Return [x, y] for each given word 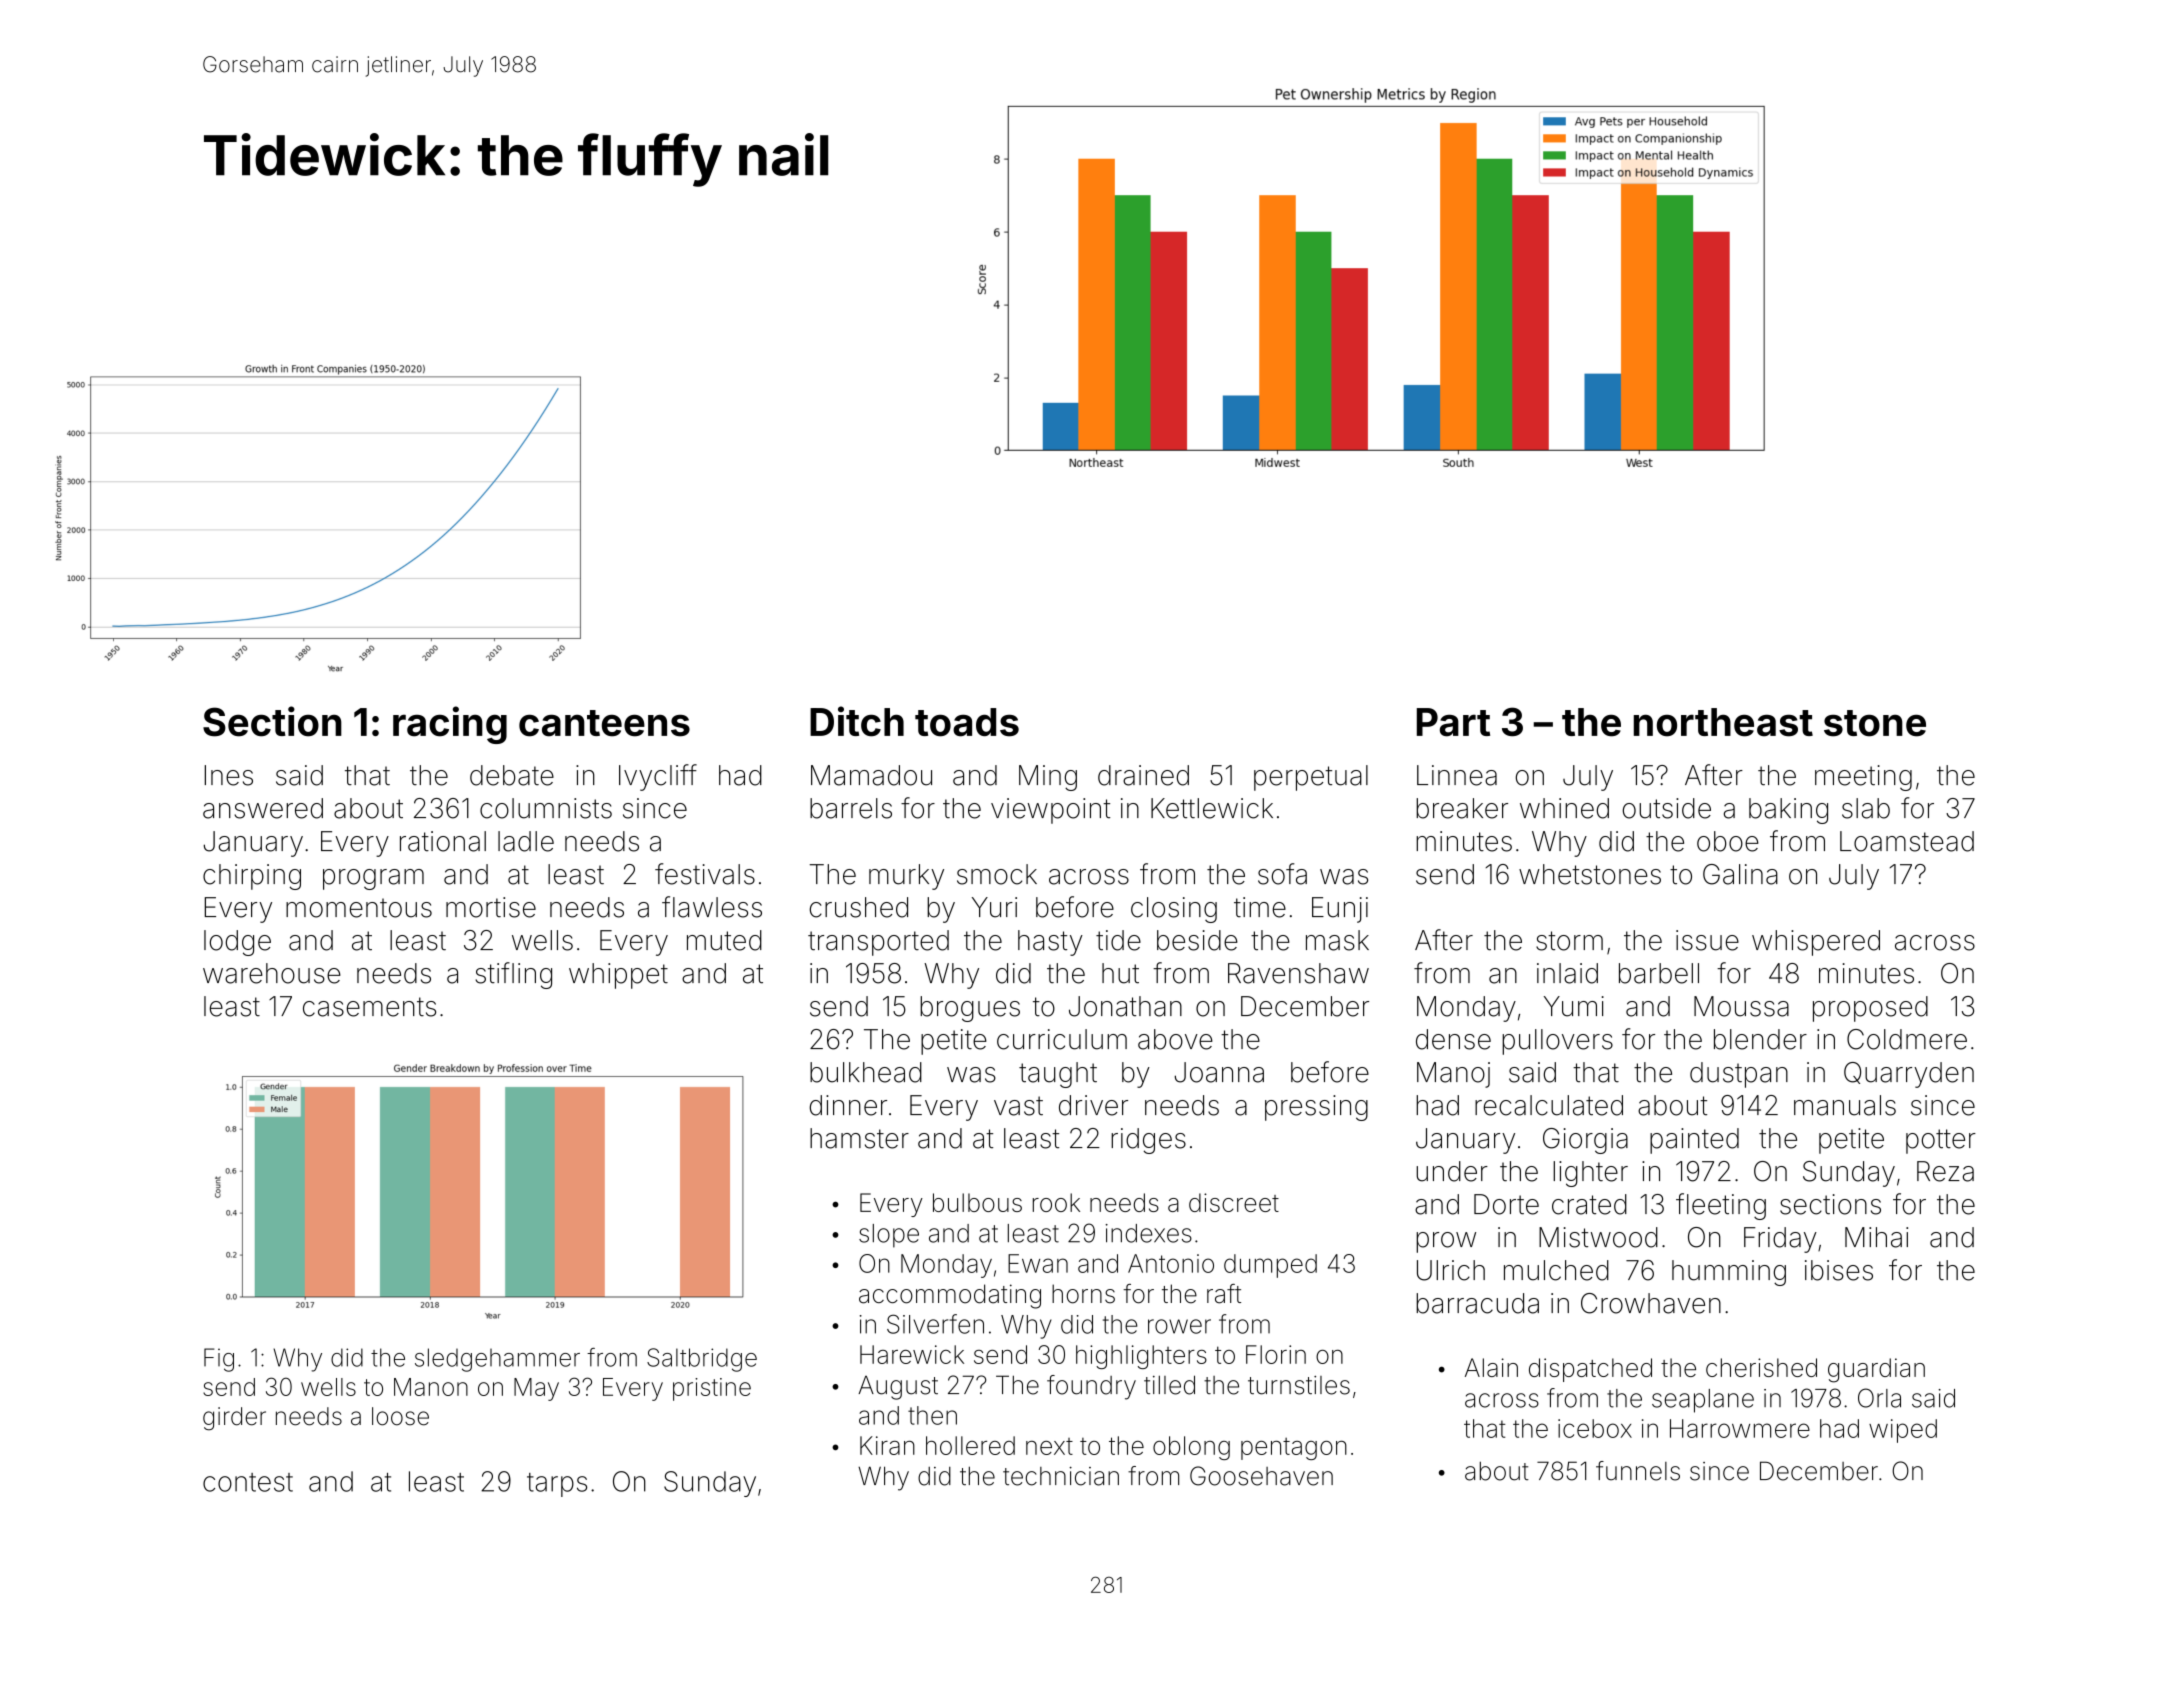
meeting [1863, 778]
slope [889, 1236]
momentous [359, 908]
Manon [431, 1387]
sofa [1282, 874]
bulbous [977, 1202]
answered [263, 808]
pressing [1316, 1108]
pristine [712, 1389]
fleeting [1721, 1206]
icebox [1595, 1428]
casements [369, 1007]
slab [1866, 808]
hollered [970, 1445]
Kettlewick [1212, 808]
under [1452, 1171]
